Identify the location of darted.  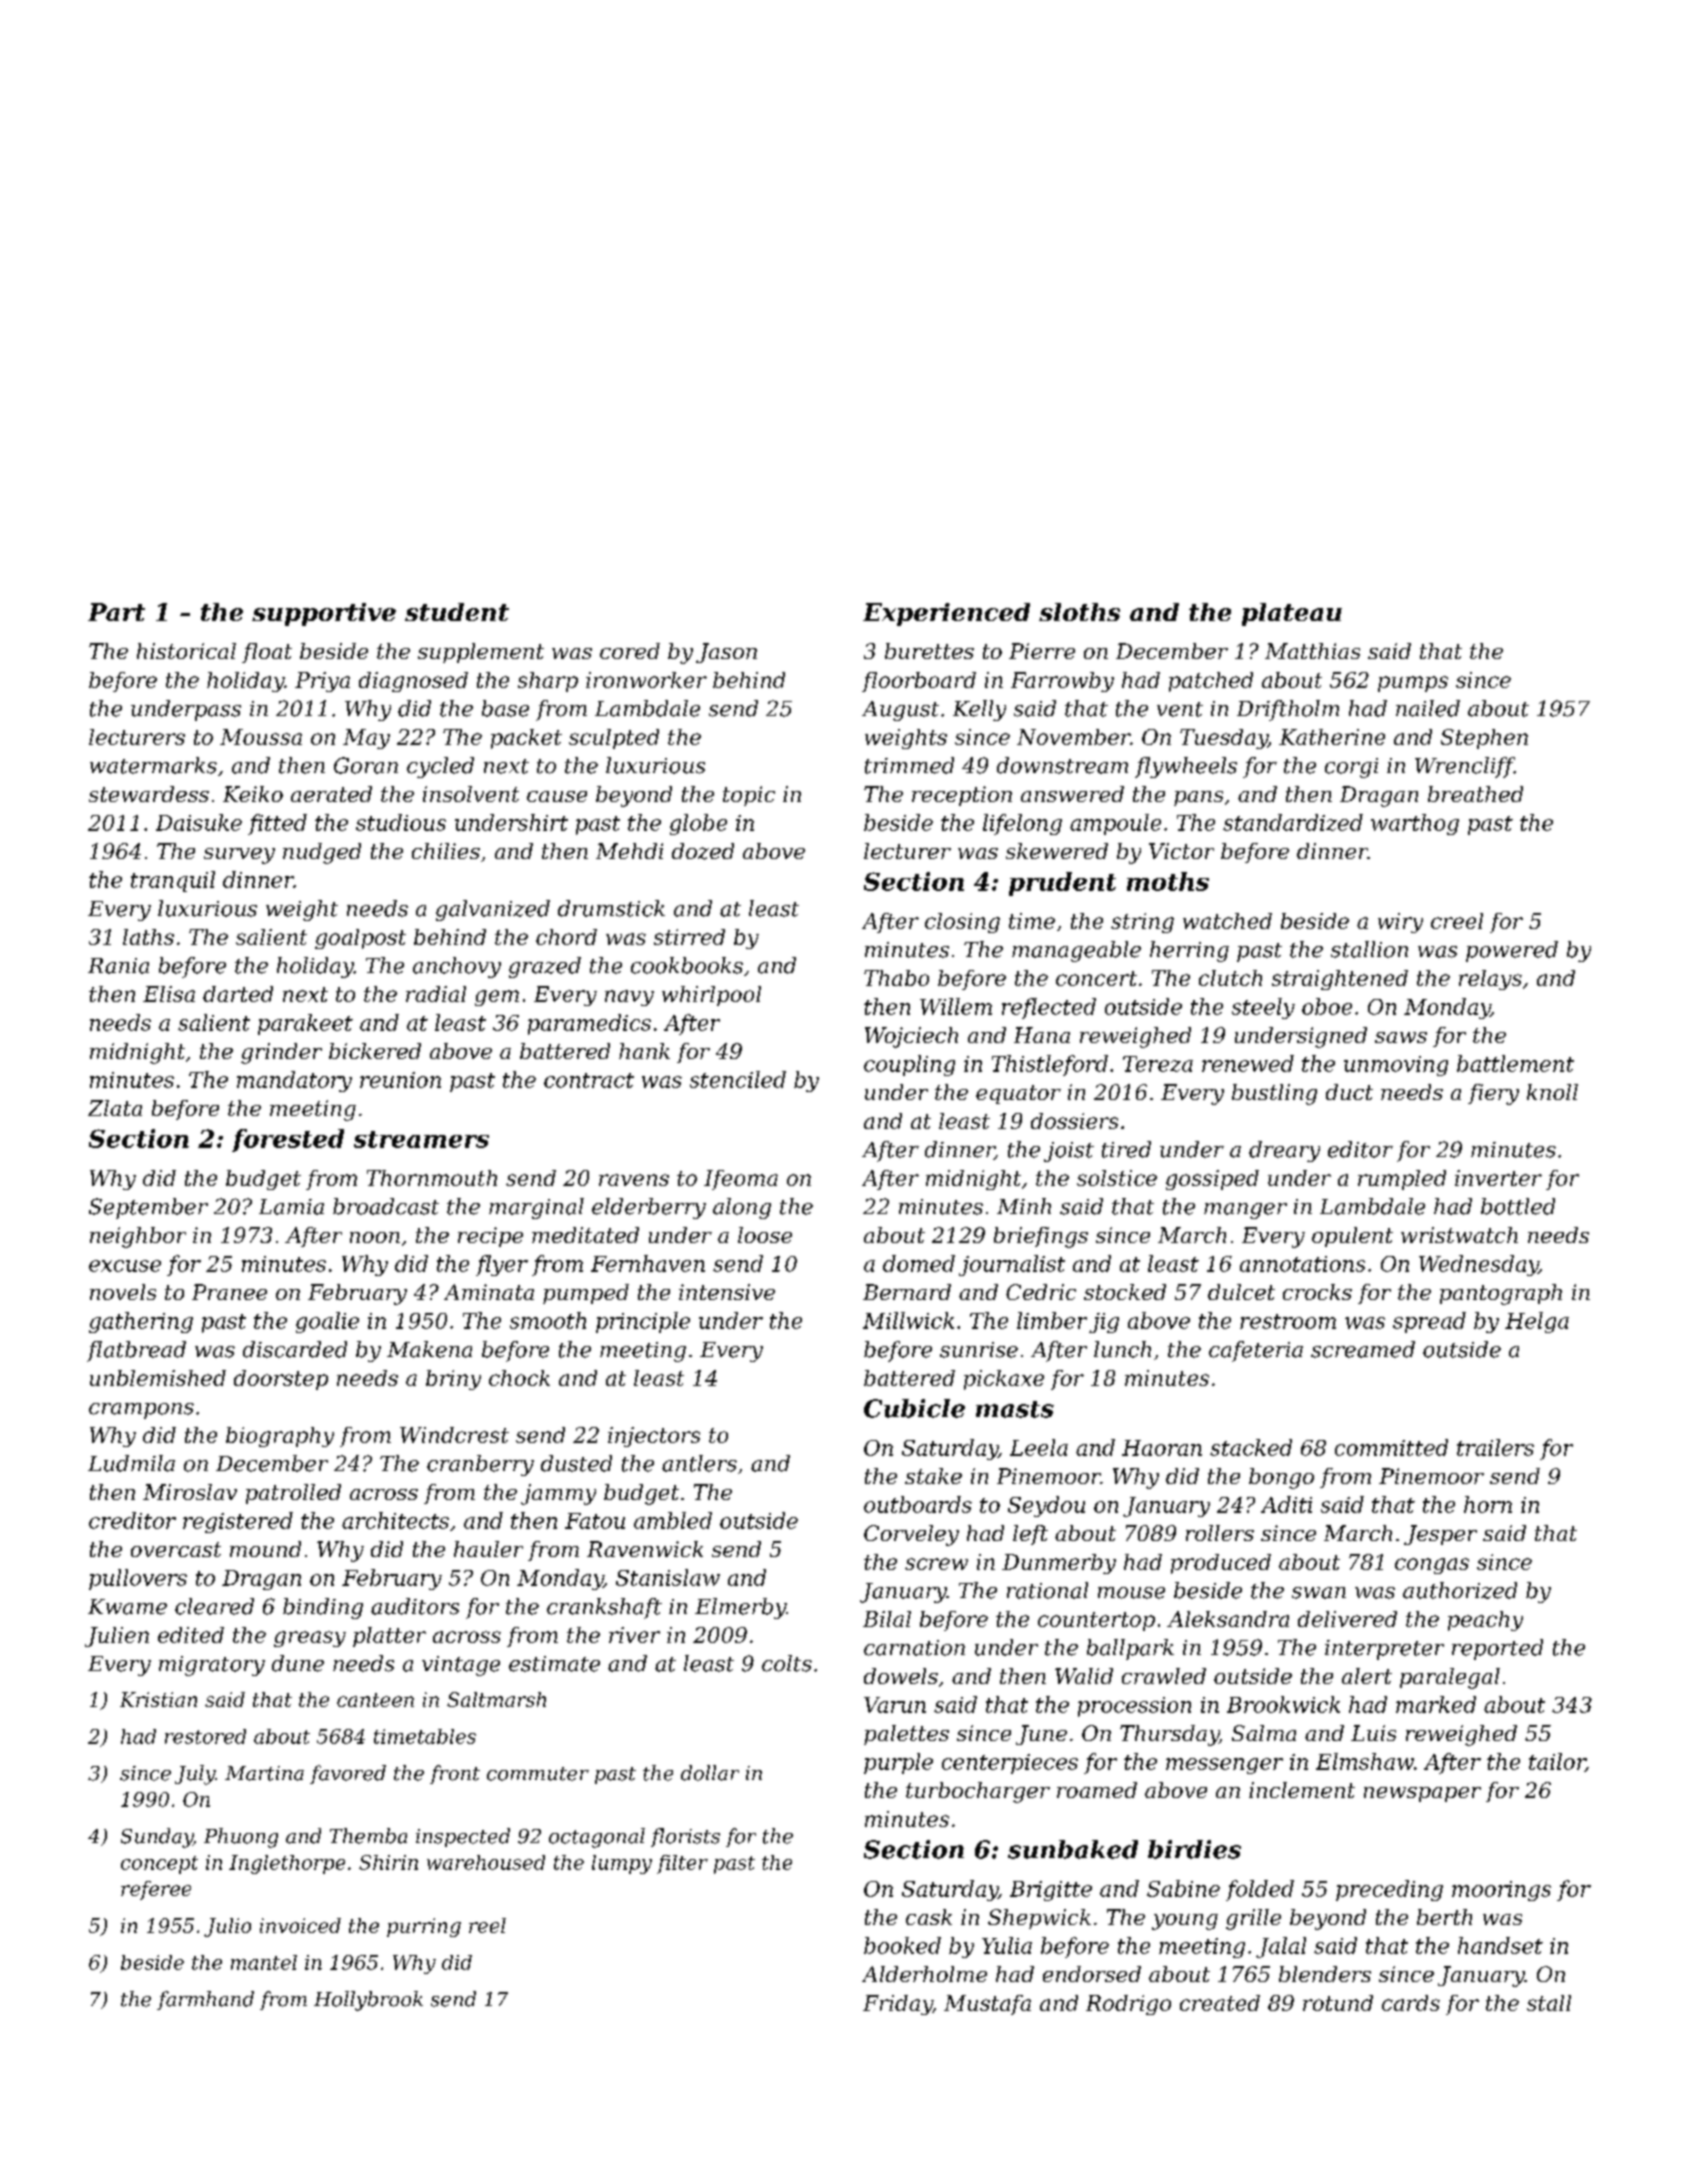
(238, 994).
